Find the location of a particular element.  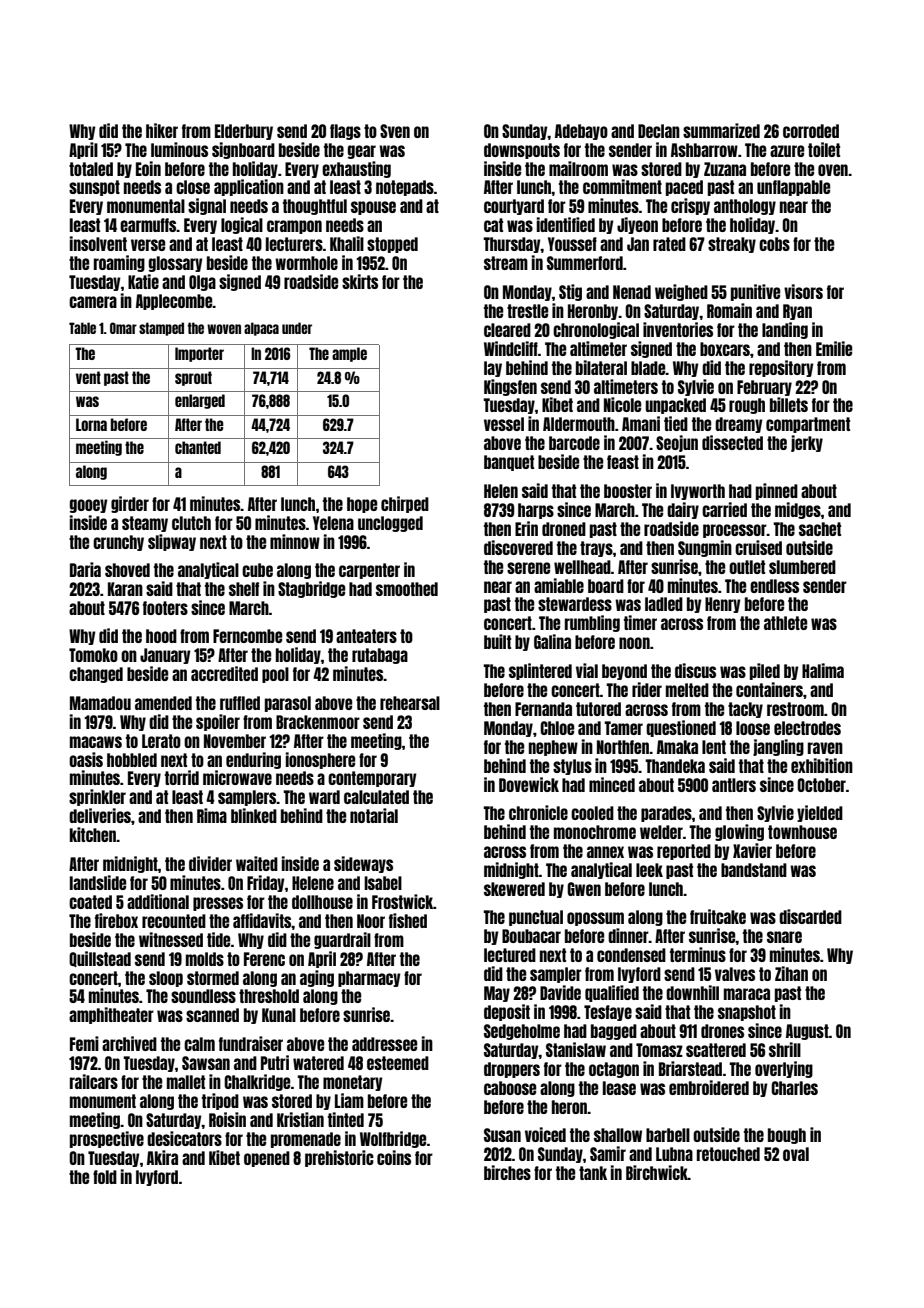

hiker is located at coordinates (162, 130).
